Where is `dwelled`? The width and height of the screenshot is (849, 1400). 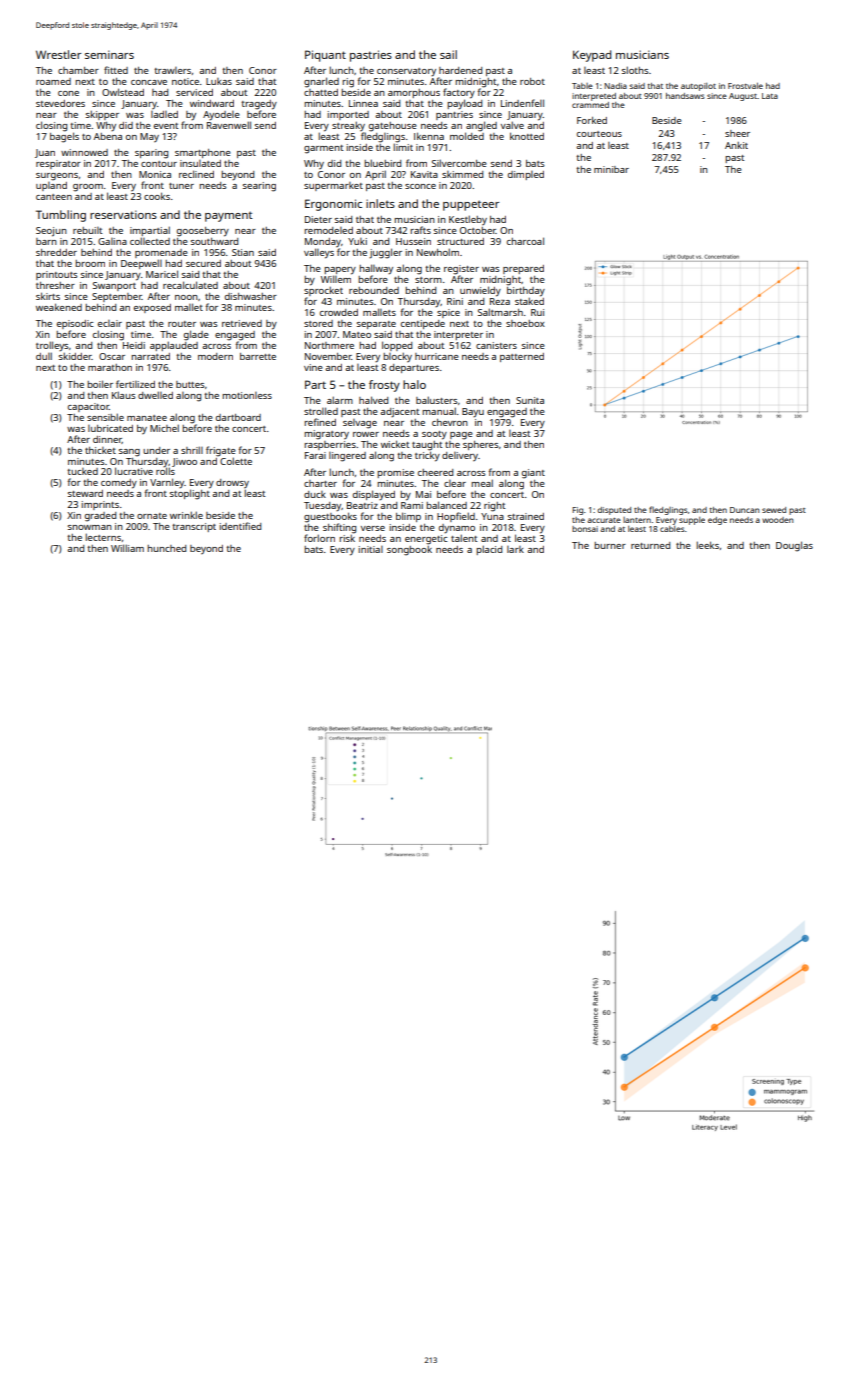
dwelled is located at coordinates (155, 395).
